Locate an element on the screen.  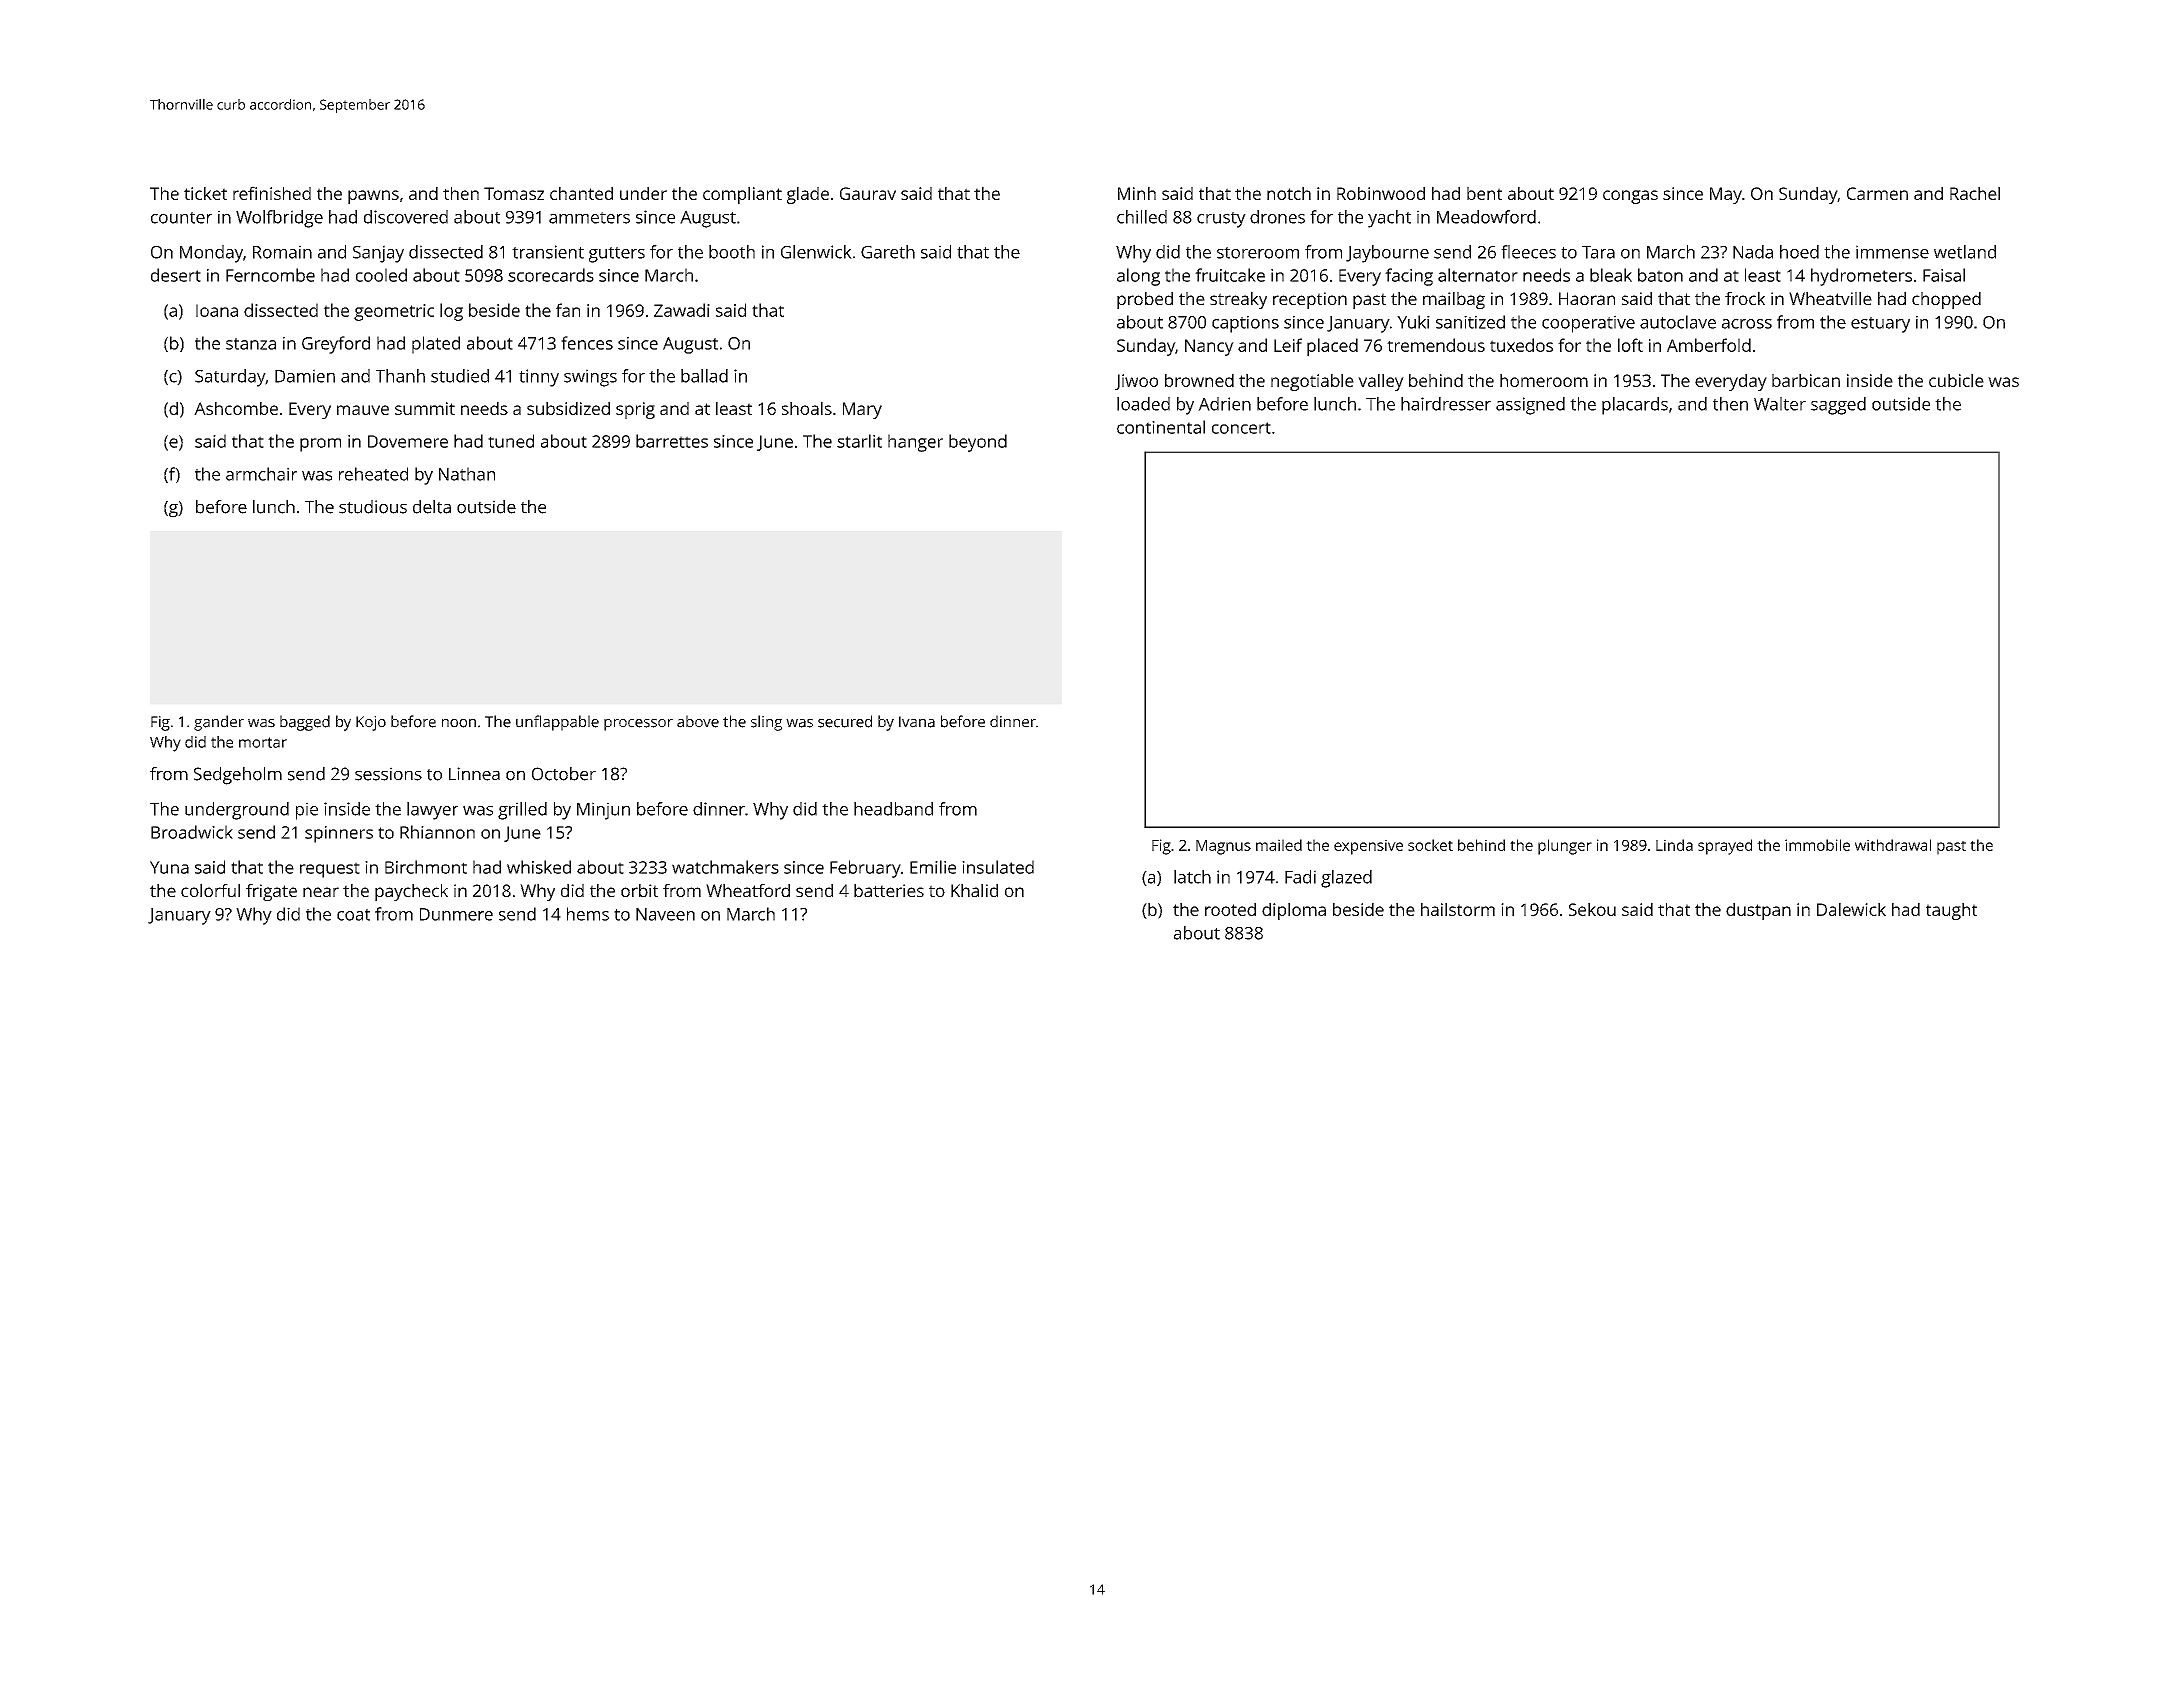
Ivana is located at coordinates (917, 722).
